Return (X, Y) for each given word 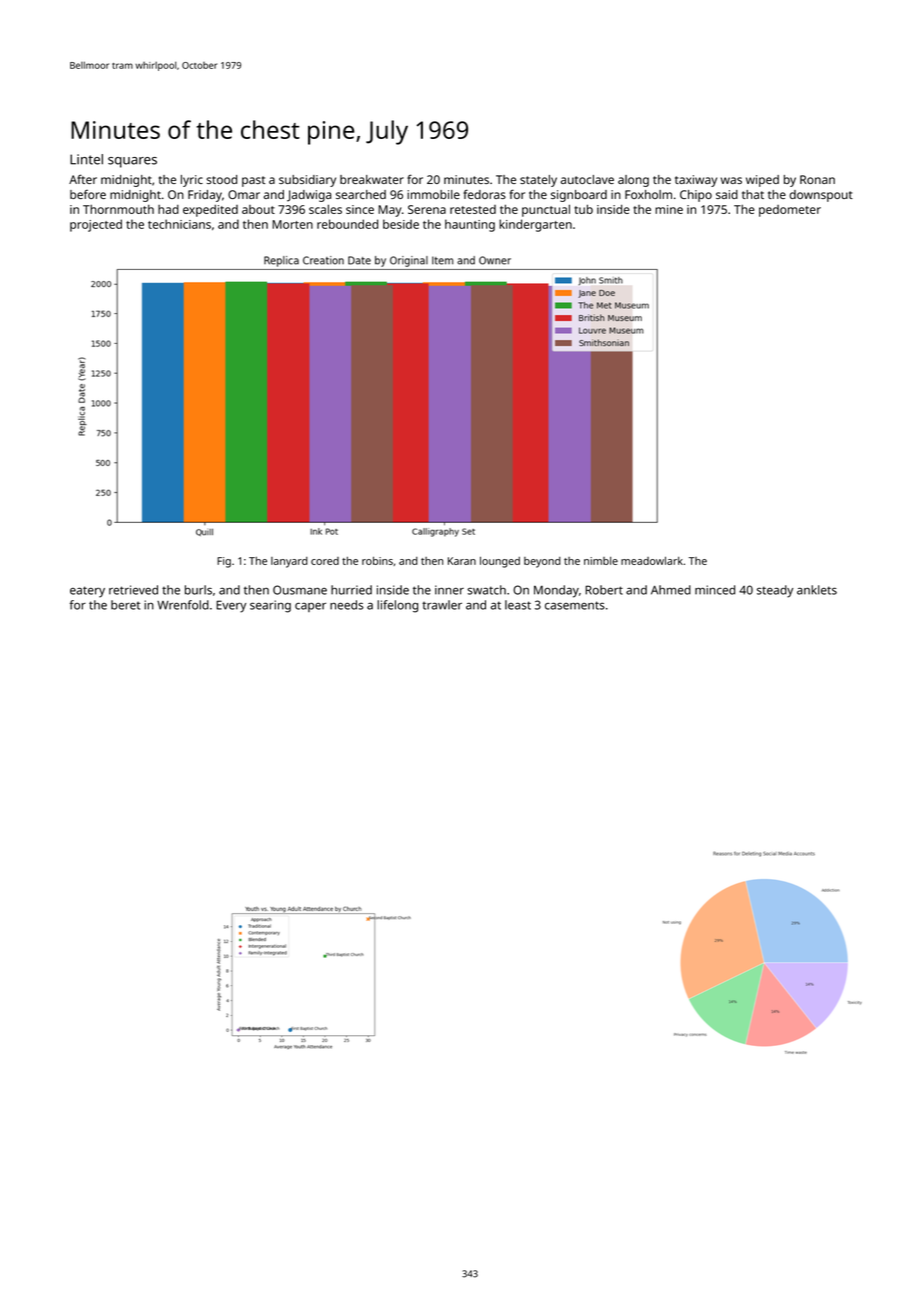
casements (575, 605)
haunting (470, 225)
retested (473, 209)
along (633, 181)
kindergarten (535, 225)
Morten (292, 224)
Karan (462, 561)
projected (96, 225)
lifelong (397, 606)
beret (125, 605)
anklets (817, 590)
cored (325, 561)
